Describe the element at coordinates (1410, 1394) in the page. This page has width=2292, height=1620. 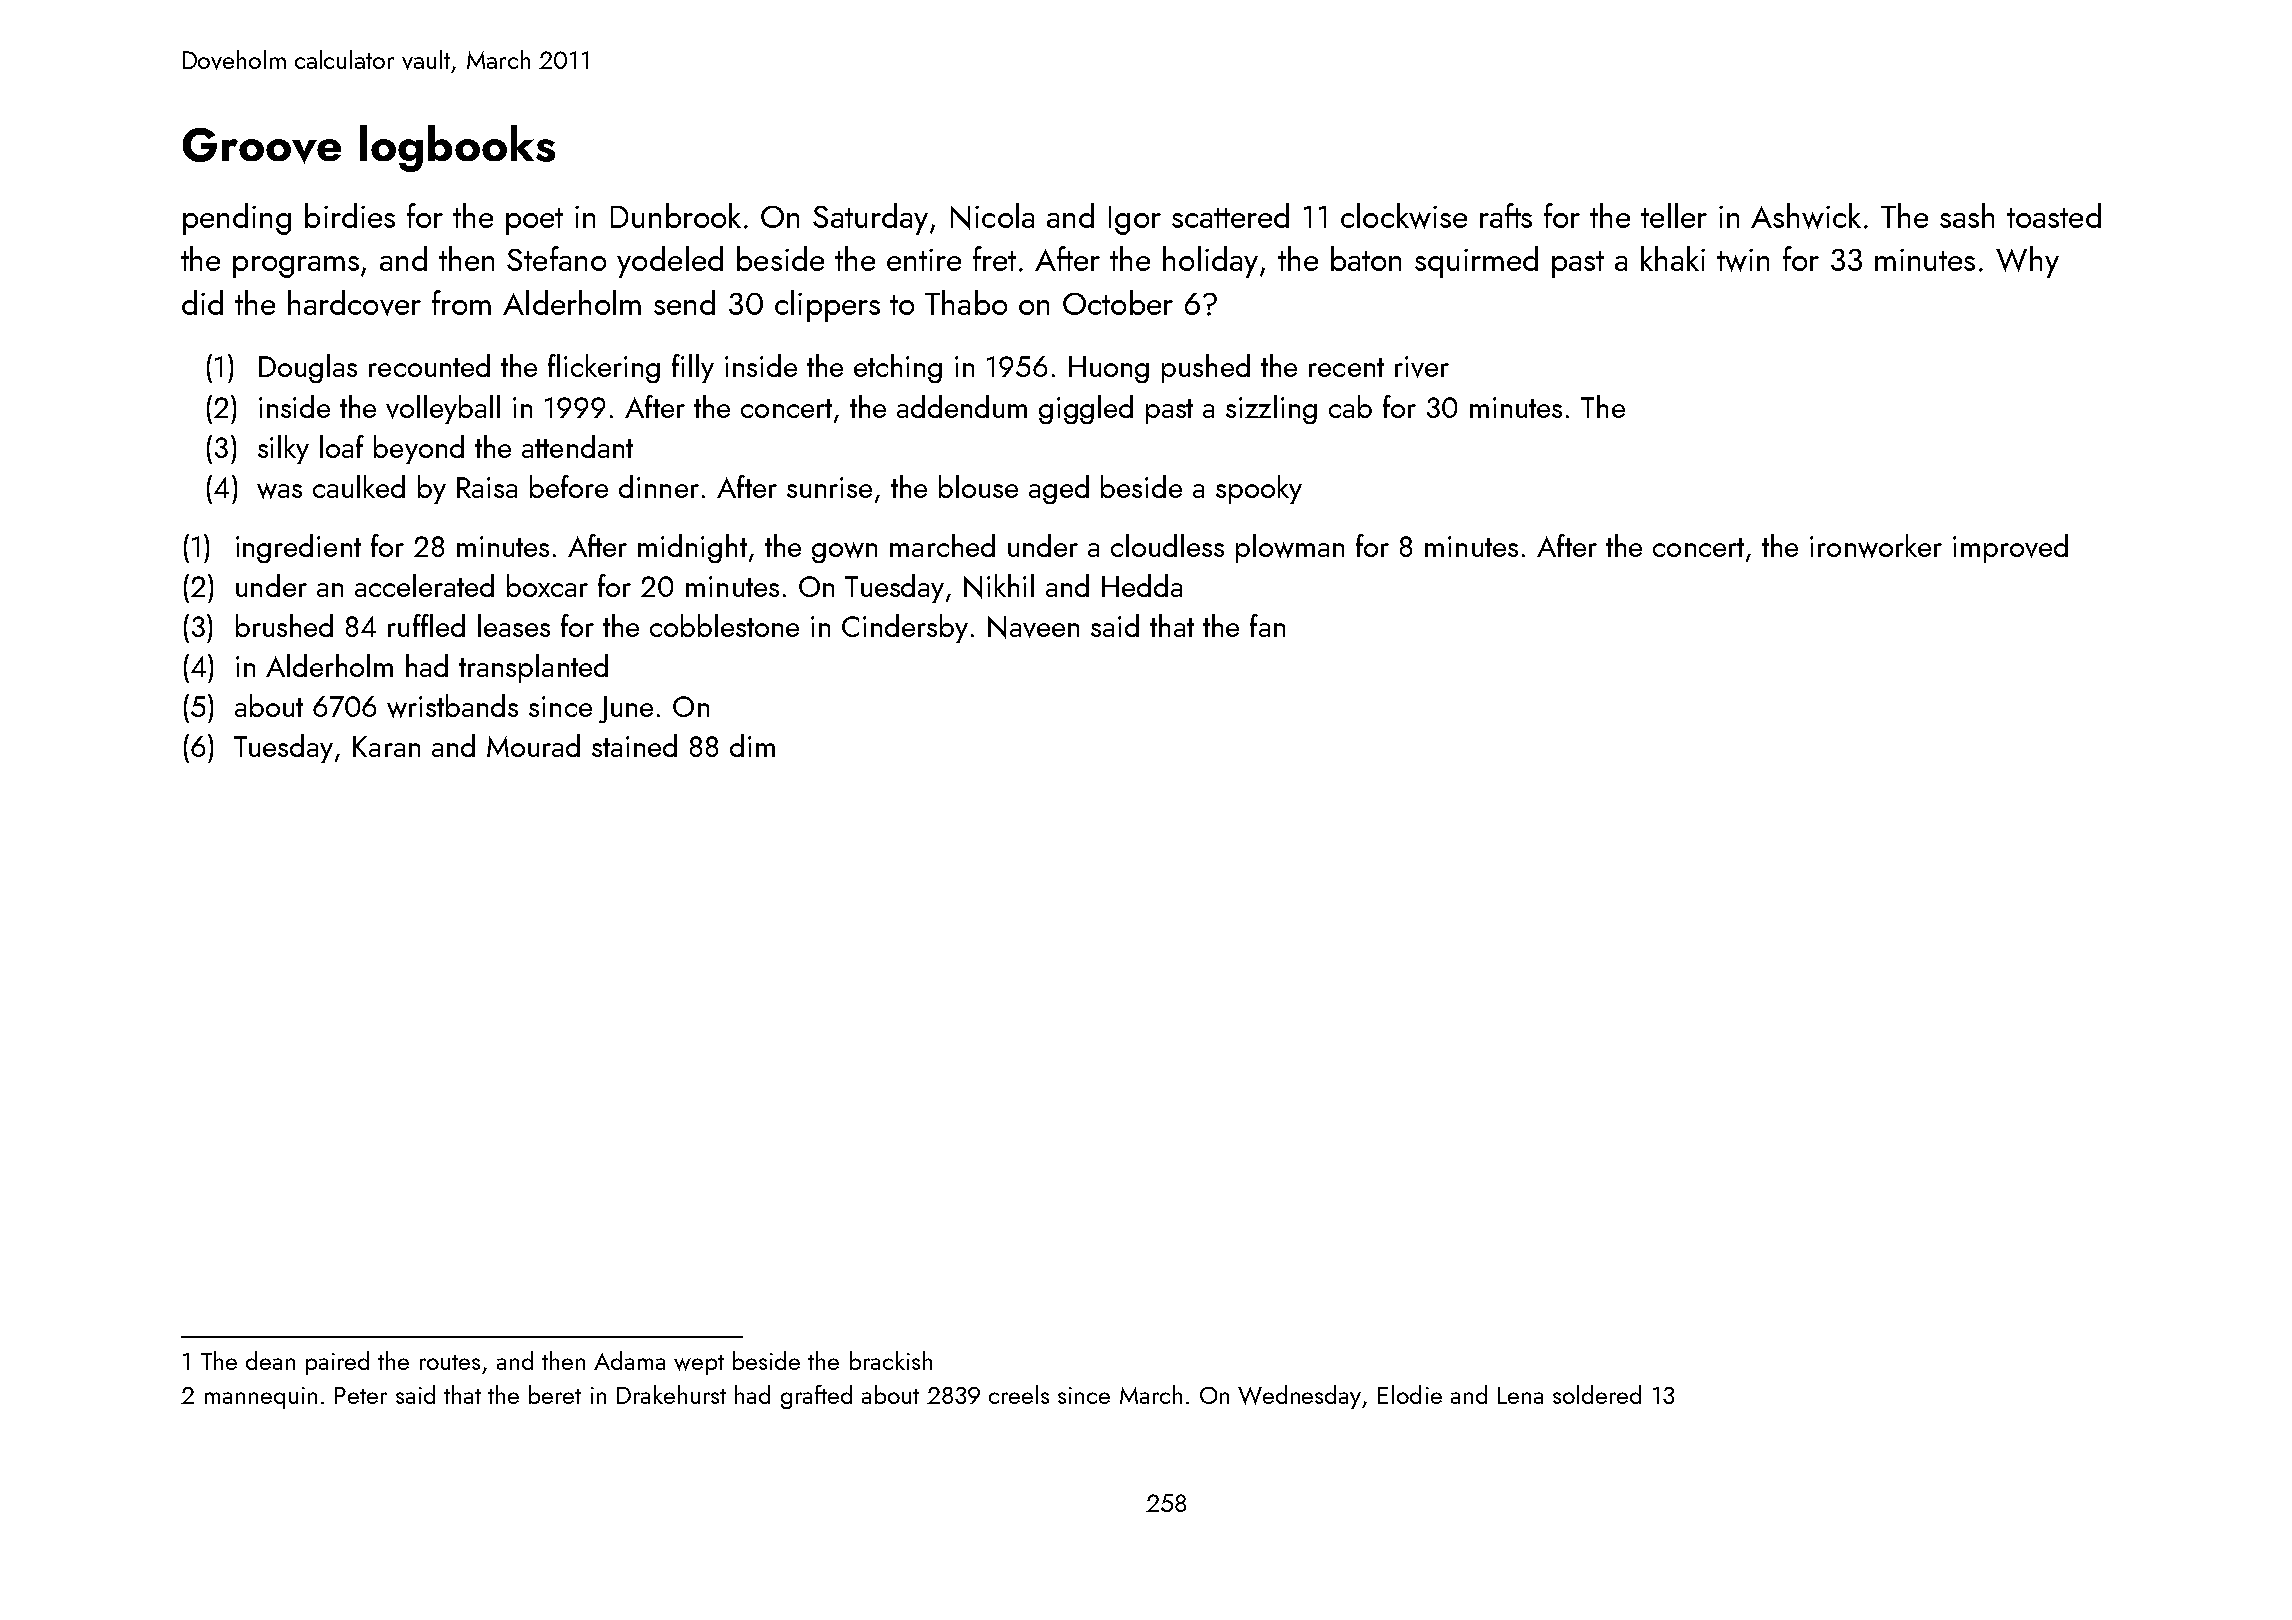
I see `Elodie` at that location.
